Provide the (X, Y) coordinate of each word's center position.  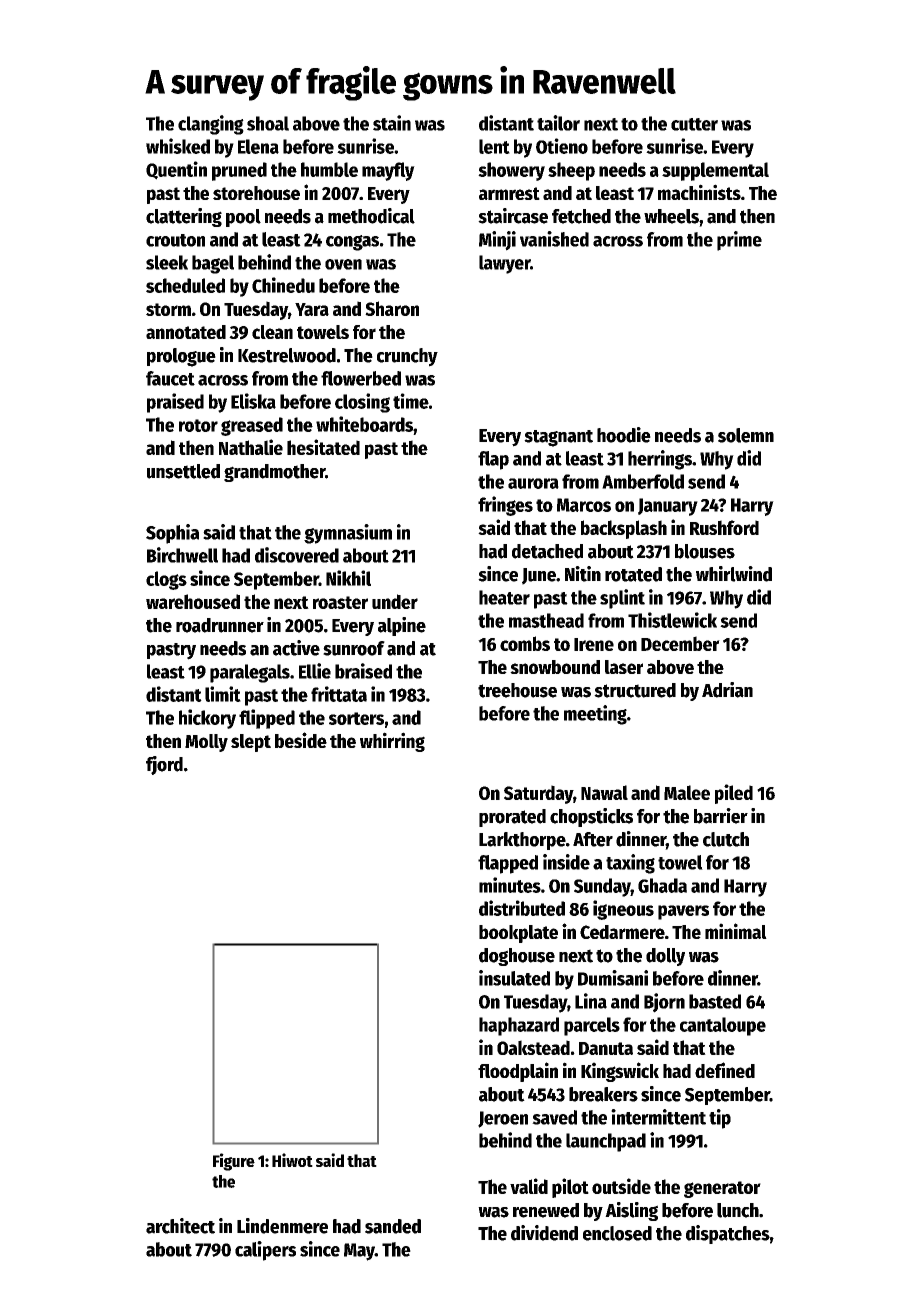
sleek (167, 262)
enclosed (617, 1233)
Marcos (584, 505)
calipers (265, 1251)
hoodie (624, 435)
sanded (393, 1226)
